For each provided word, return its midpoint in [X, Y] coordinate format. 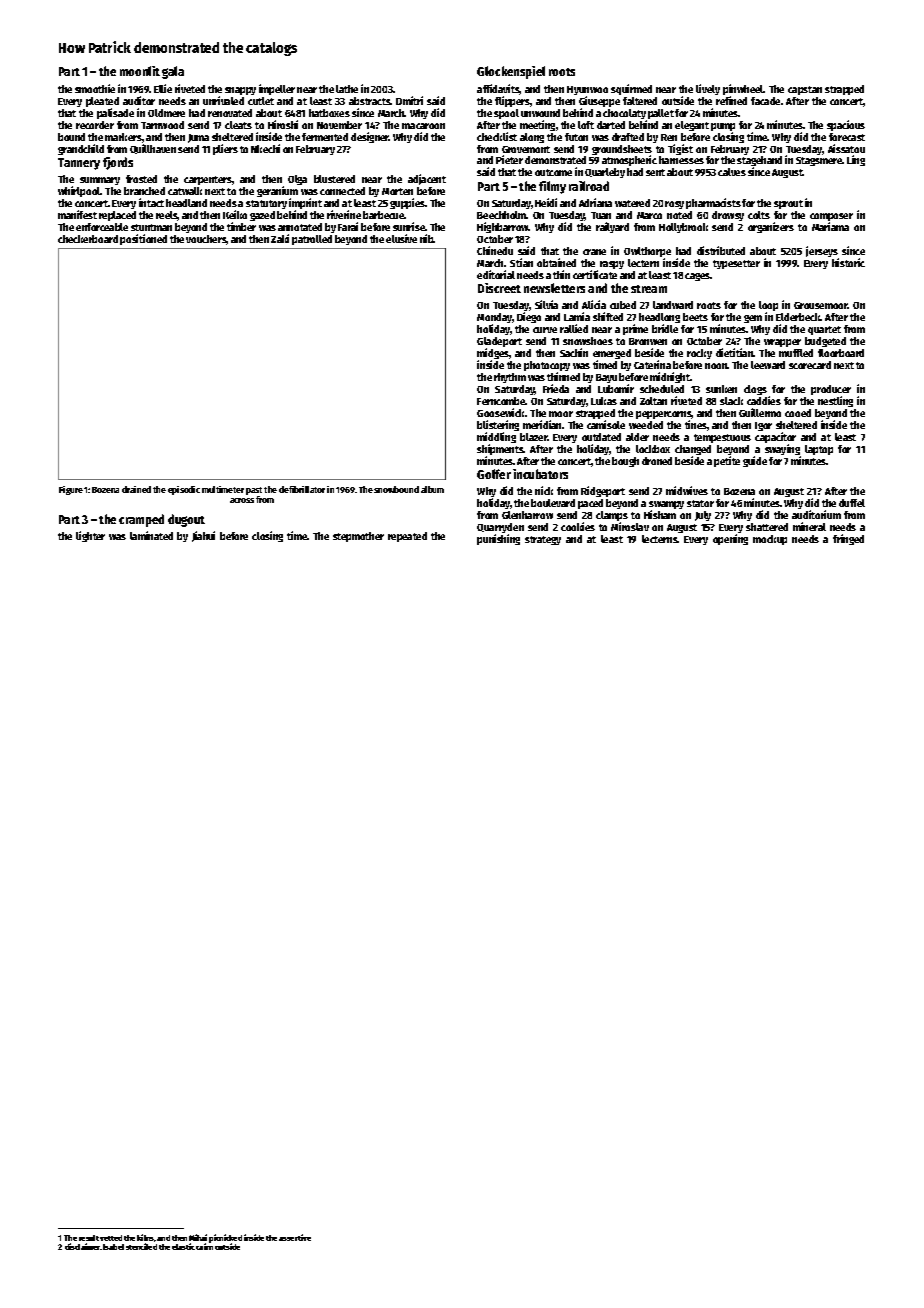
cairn [204, 1246]
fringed [848, 539]
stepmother [358, 537]
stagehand [759, 162]
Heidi [546, 202]
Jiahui [203, 536]
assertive [295, 1237]
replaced [117, 216]
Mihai [198, 1237]
